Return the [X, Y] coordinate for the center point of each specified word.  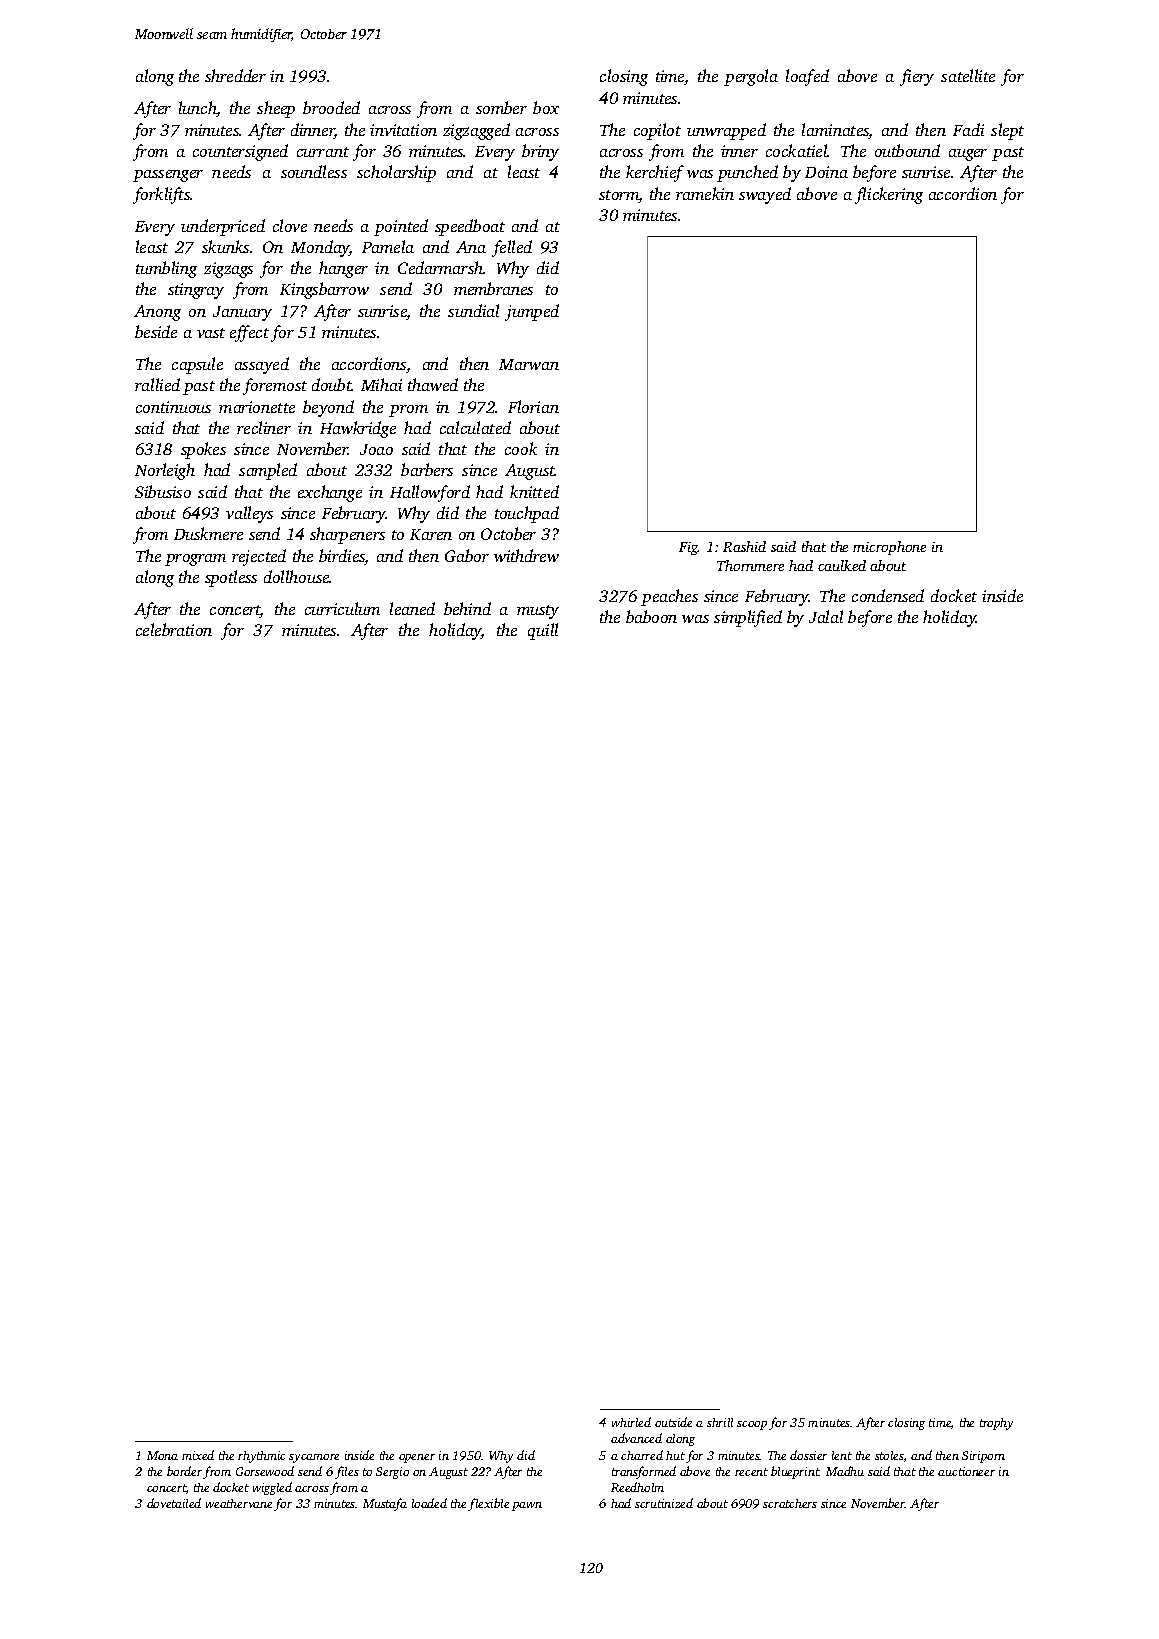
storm [619, 196]
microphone [889, 548]
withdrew [526, 555]
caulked [842, 565]
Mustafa [385, 1504]
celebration [174, 629]
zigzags [228, 270]
